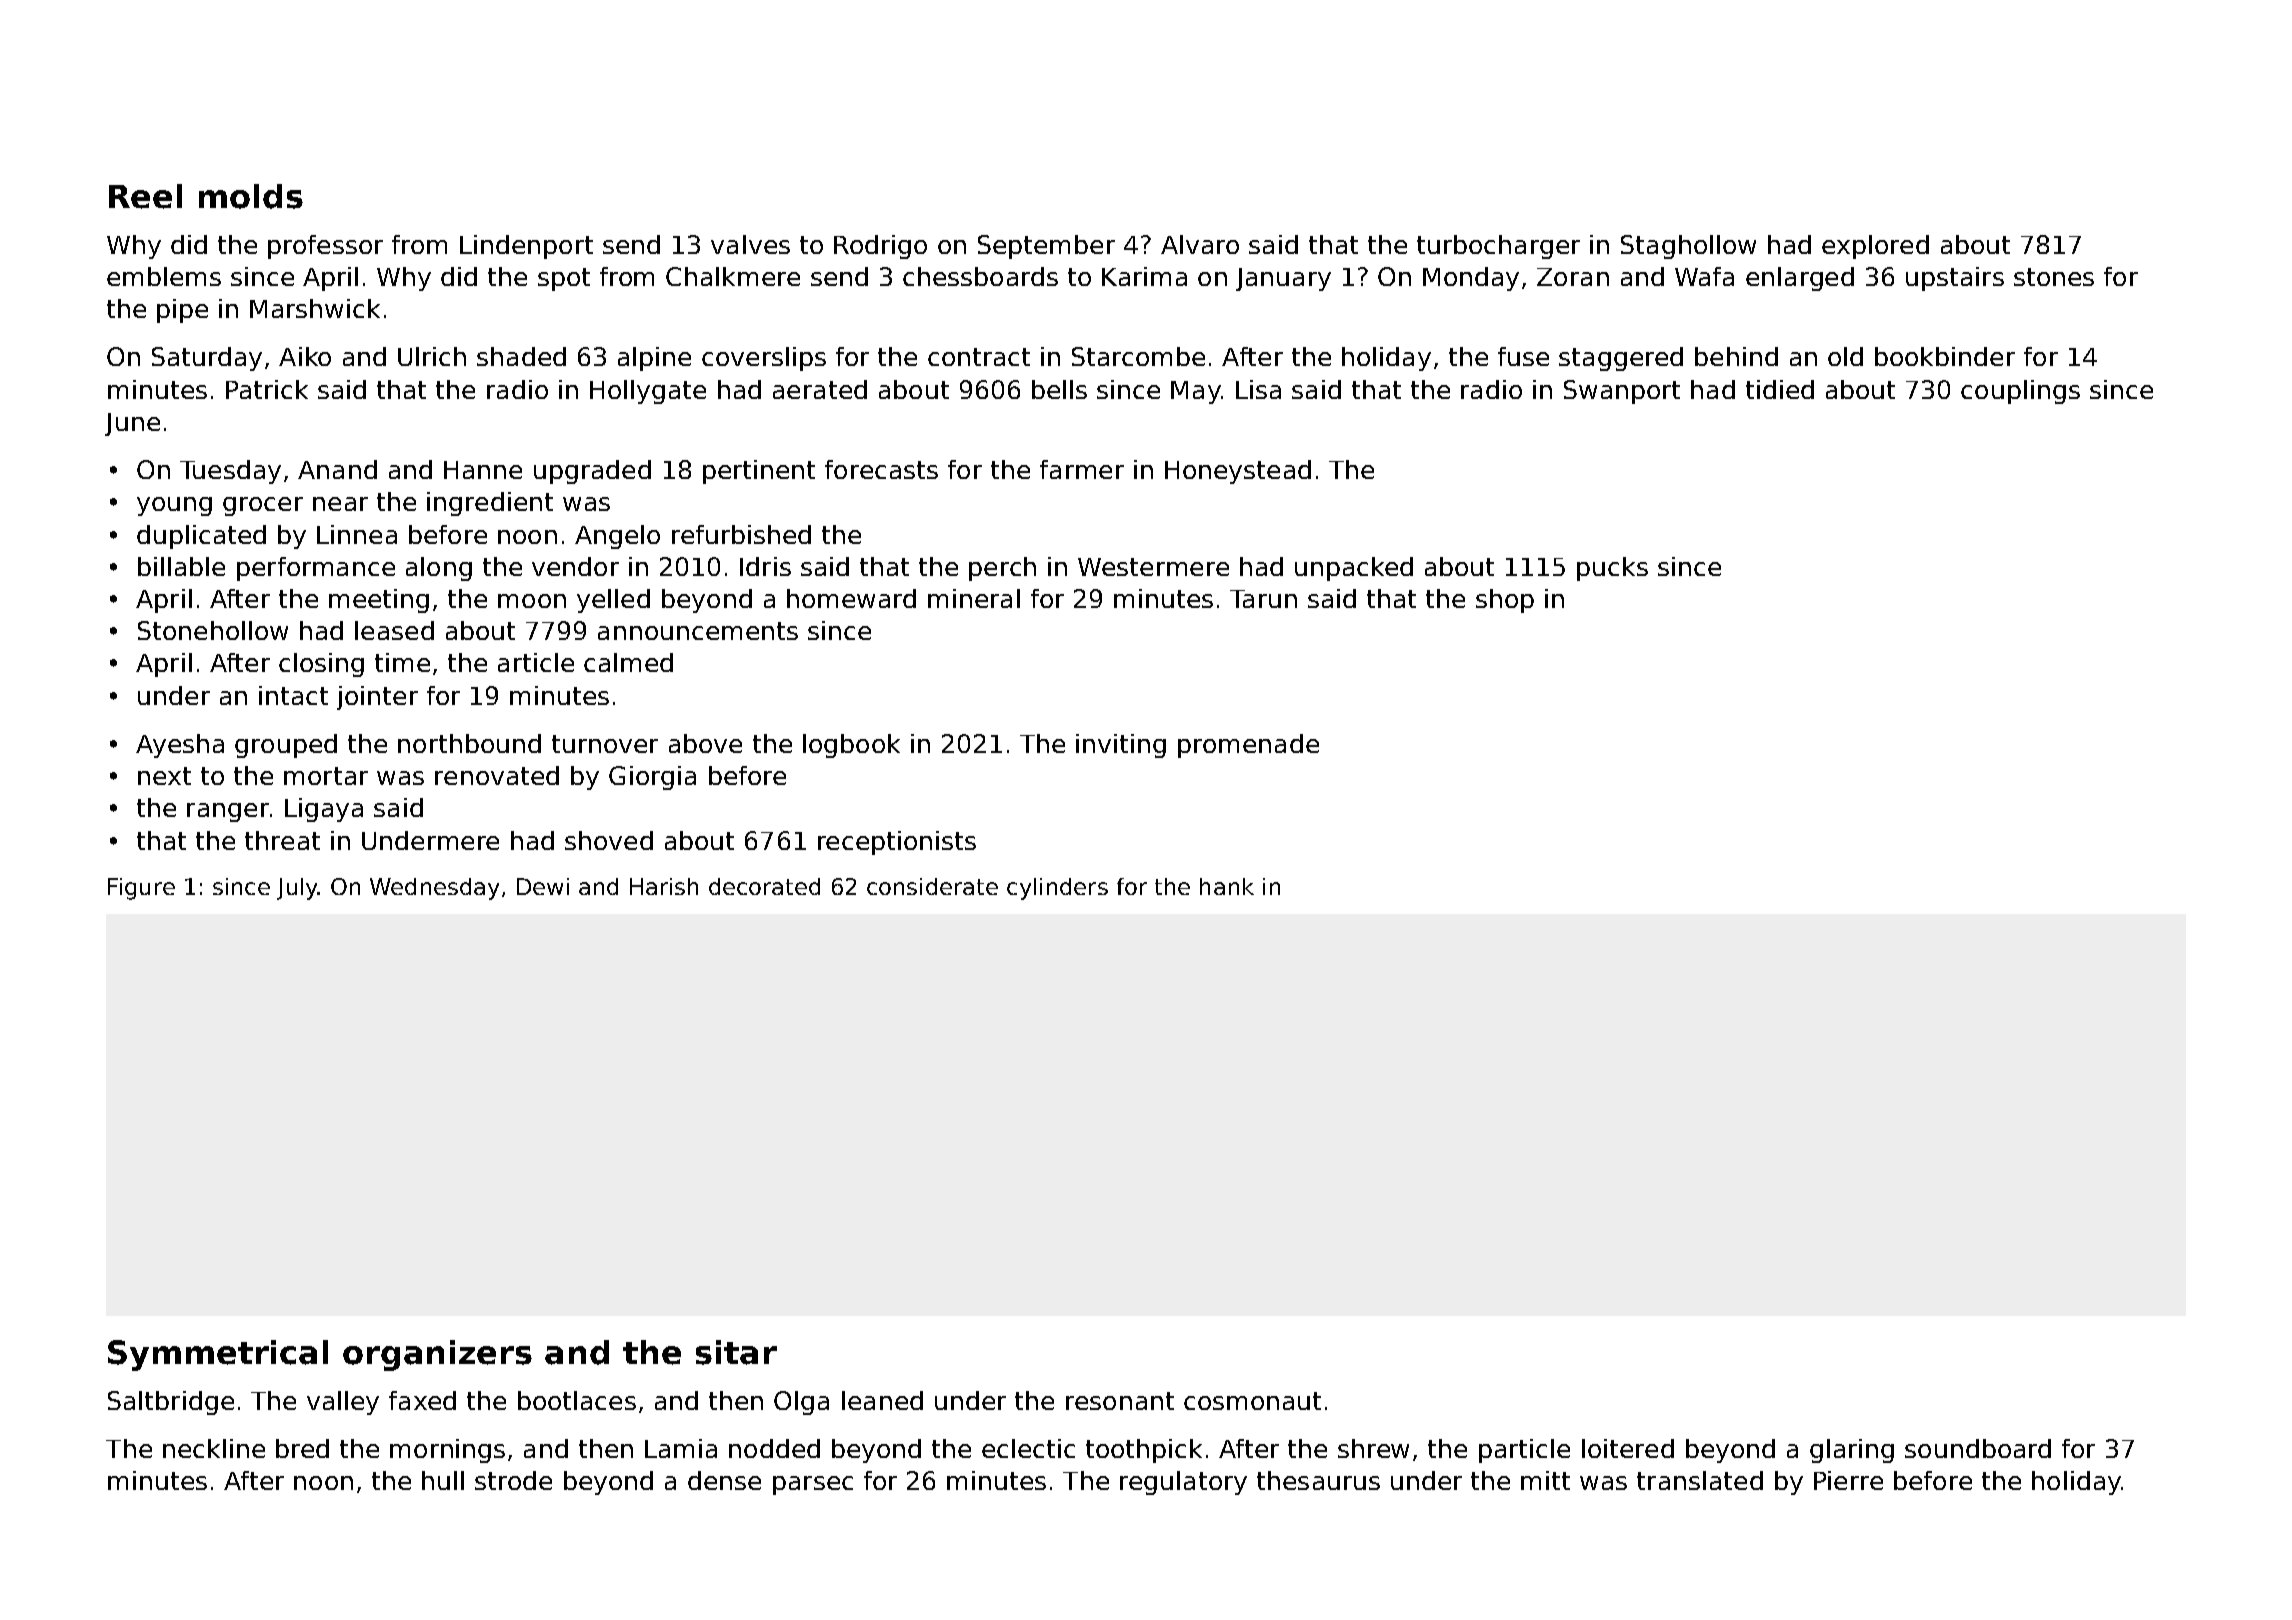 This image has width=2292, height=1620. Describe the element at coordinates (2054, 277) in the image. I see `stones` at that location.
